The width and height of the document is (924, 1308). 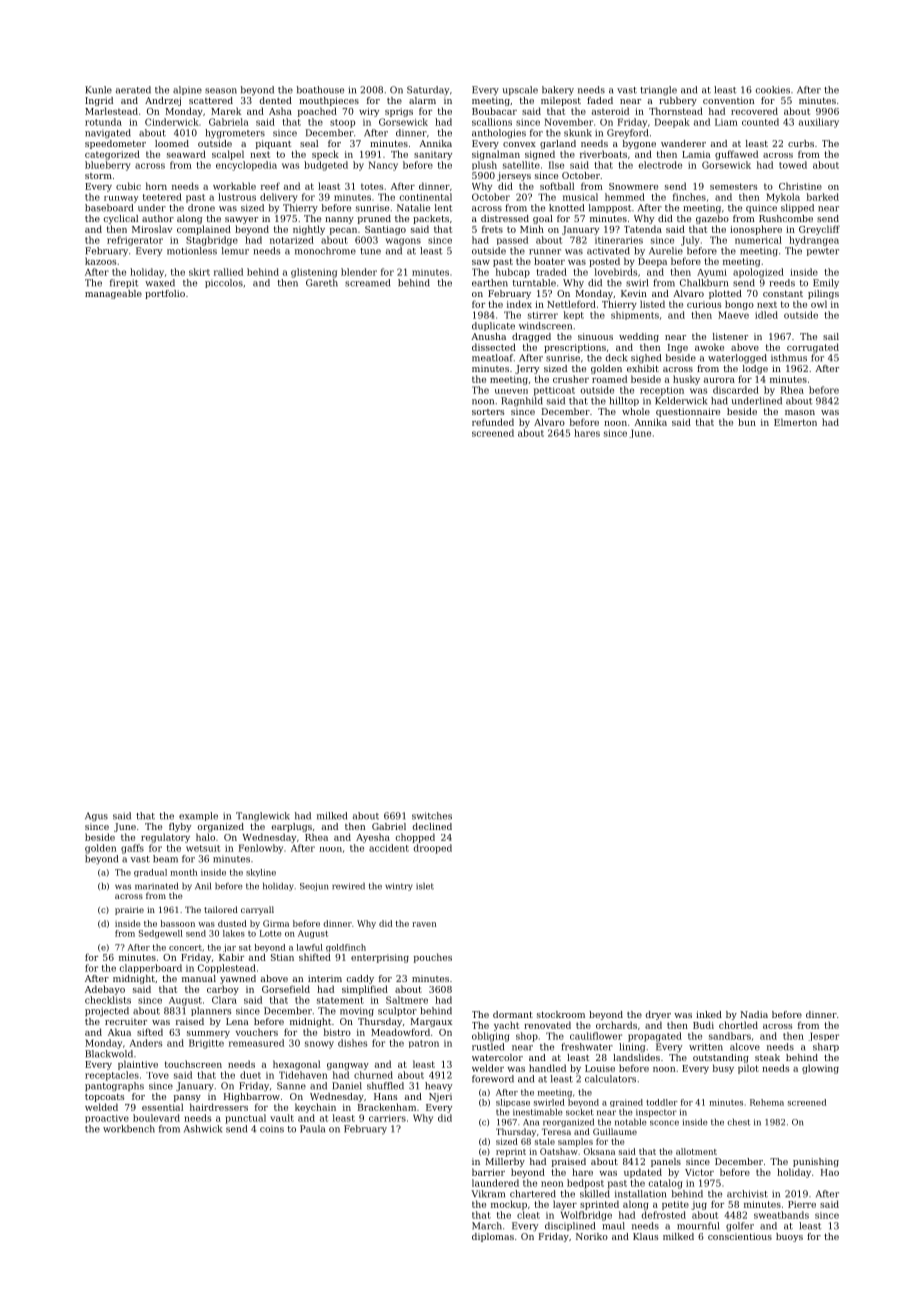 What do you see at coordinates (531, 337) in the document?
I see `dragged` at bounding box center [531, 337].
